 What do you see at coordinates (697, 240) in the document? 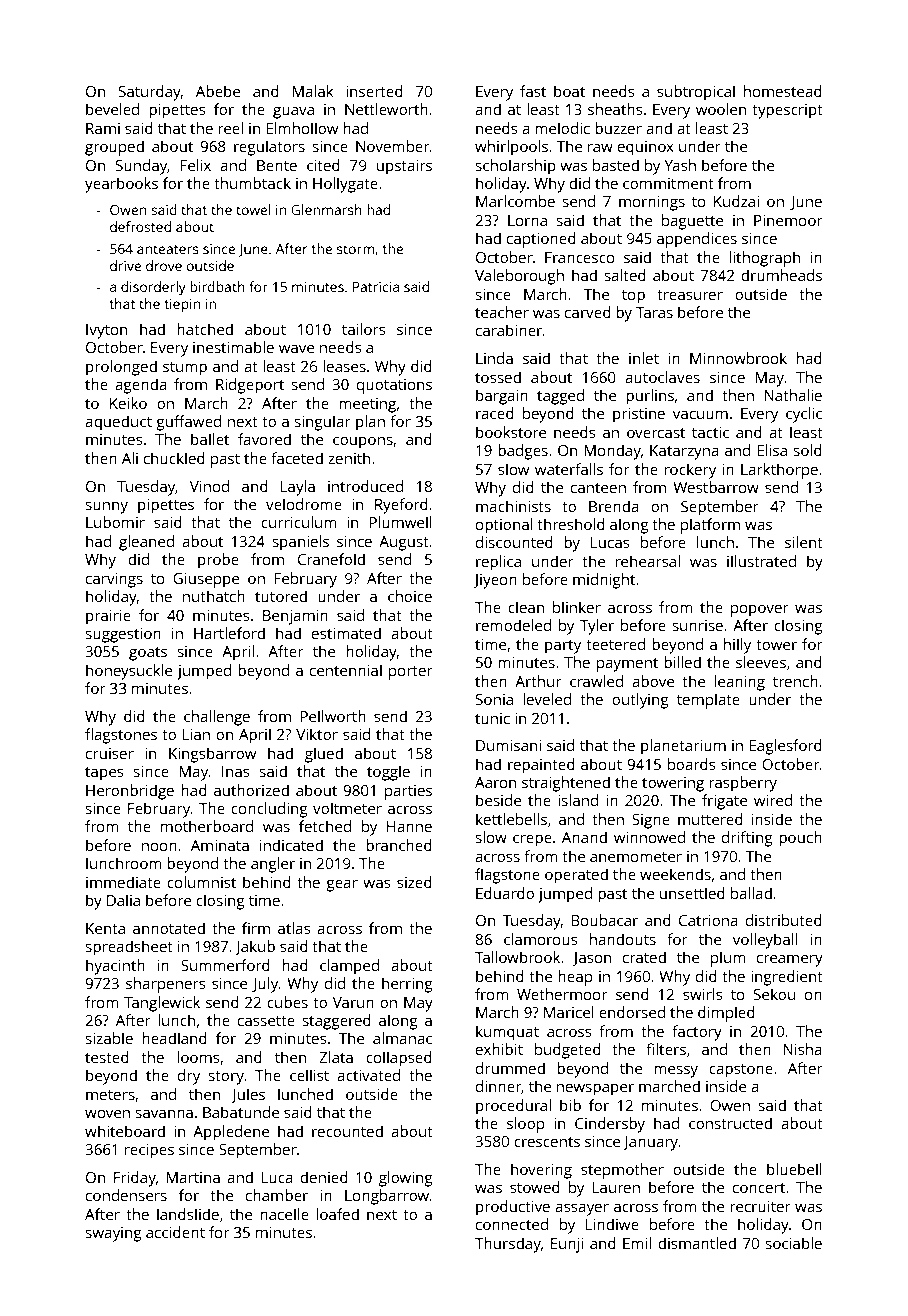
I see `appendices` at bounding box center [697, 240].
